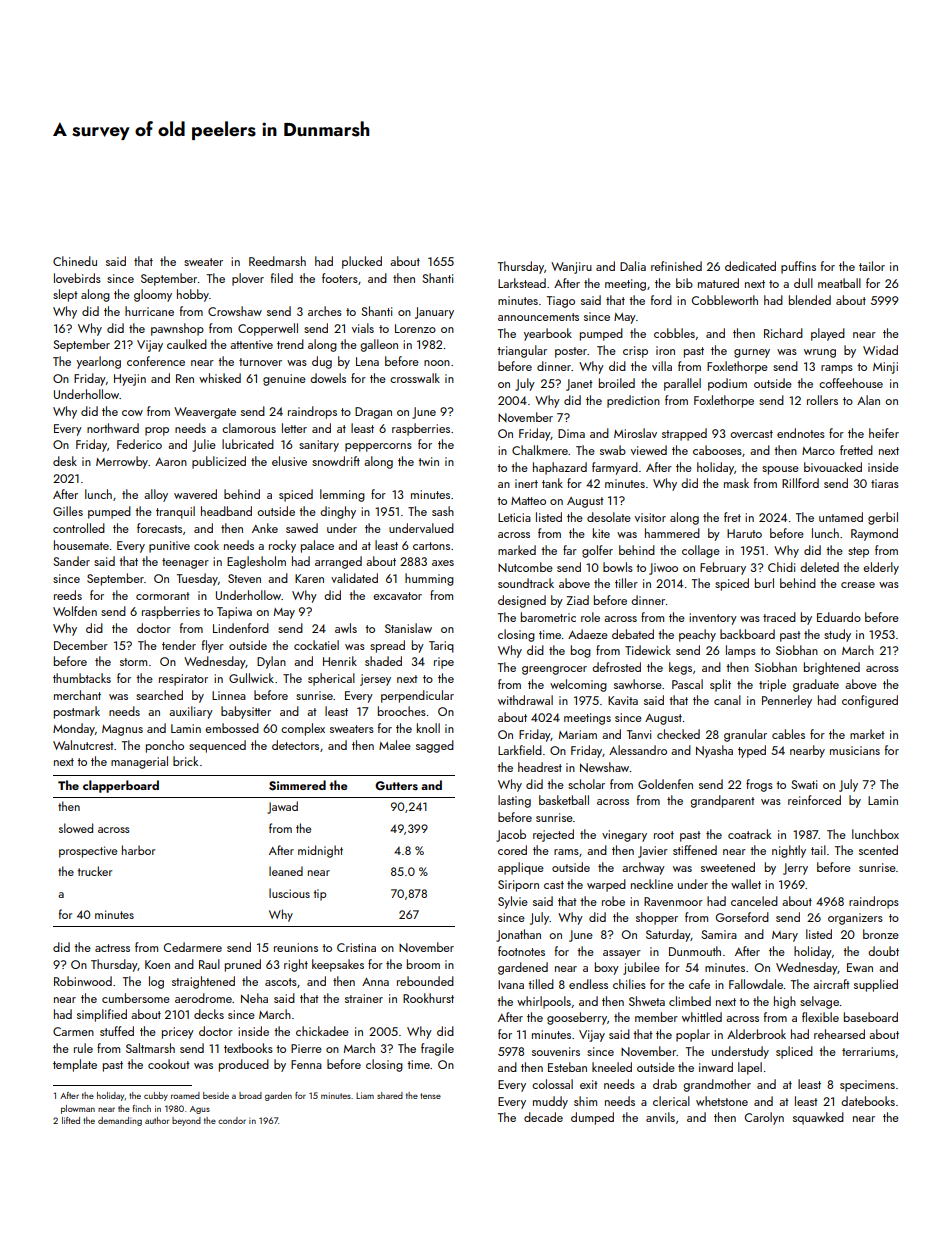 The width and height of the screenshot is (952, 1233). What do you see at coordinates (578, 685) in the screenshot?
I see `welcoming` at bounding box center [578, 685].
